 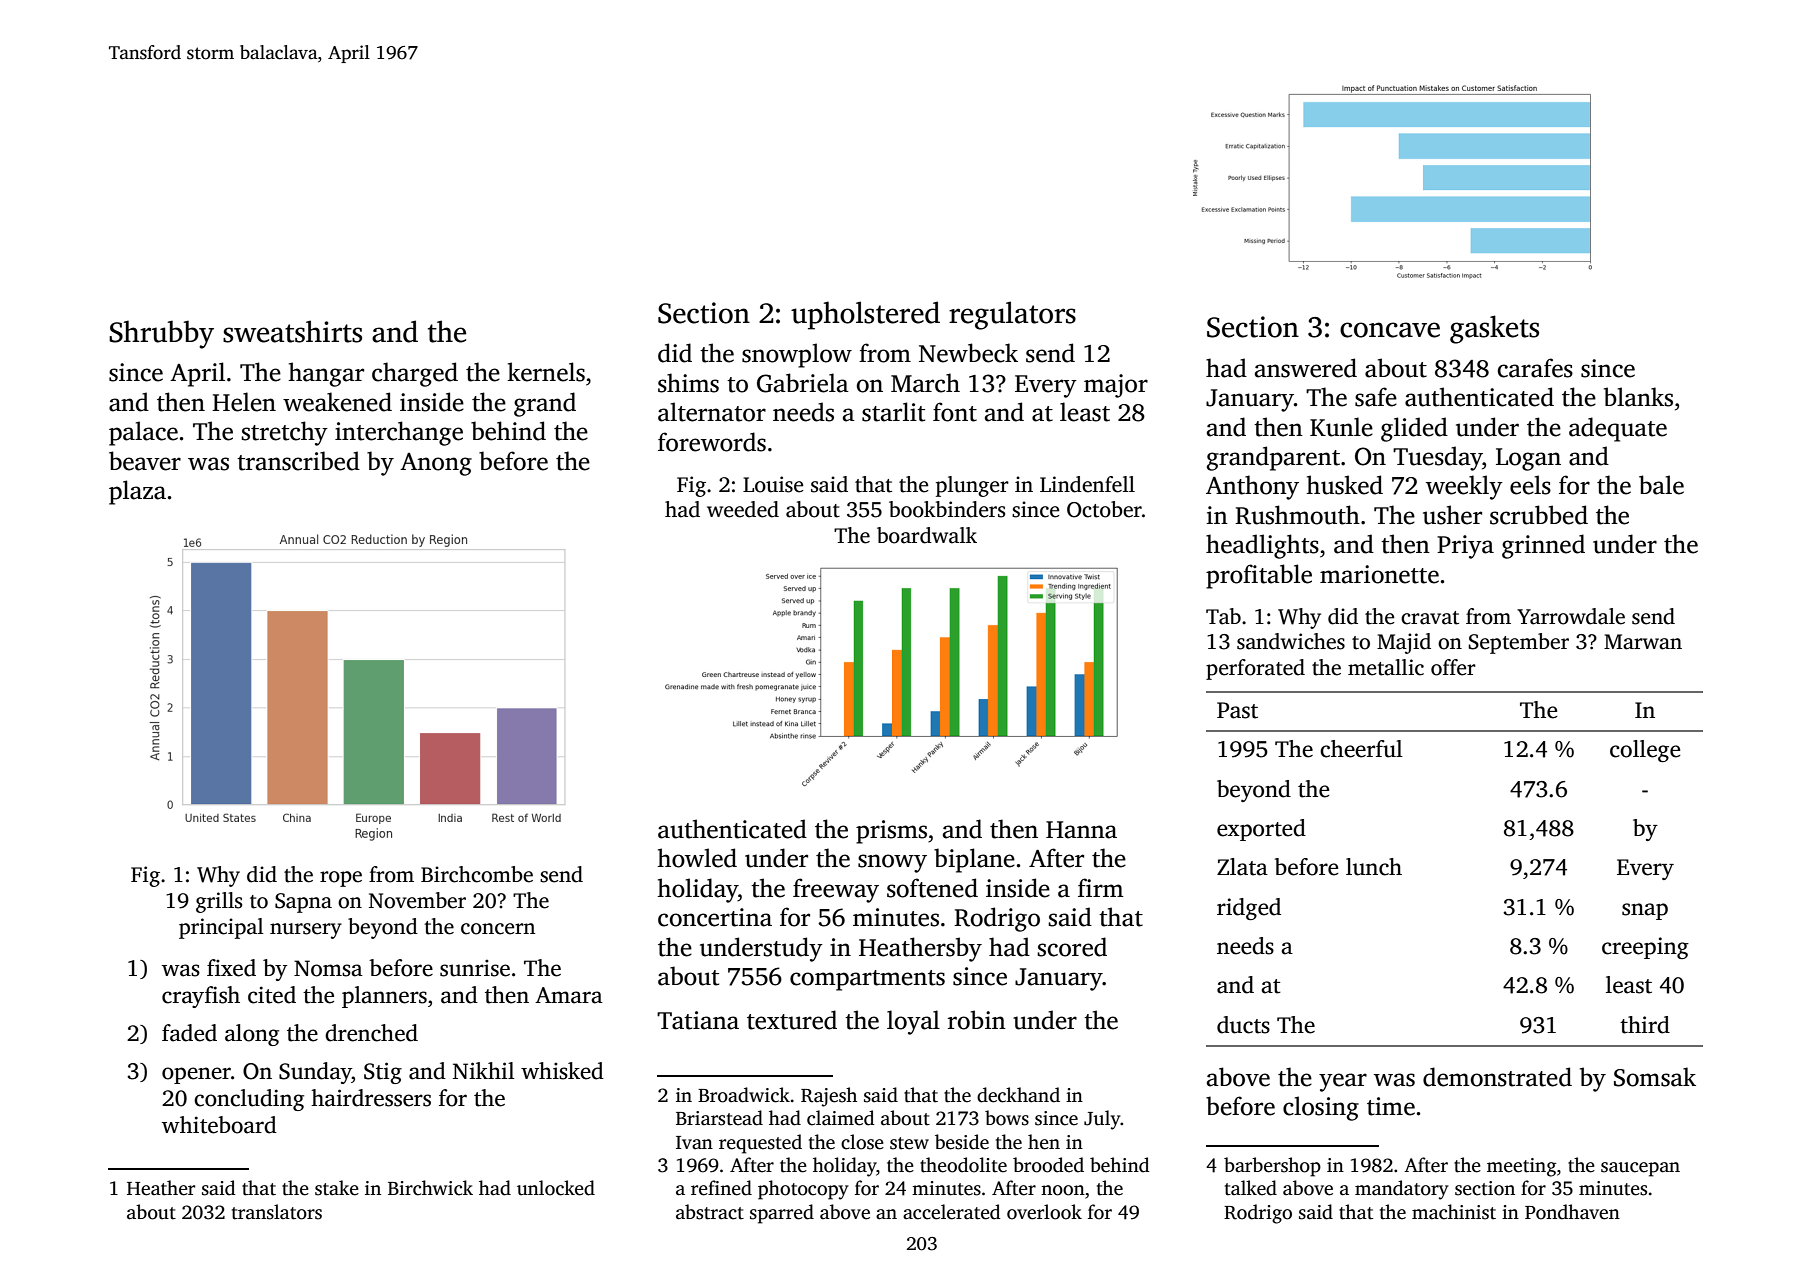 What do you see at coordinates (891, 832) in the screenshot?
I see `prisms` at bounding box center [891, 832].
